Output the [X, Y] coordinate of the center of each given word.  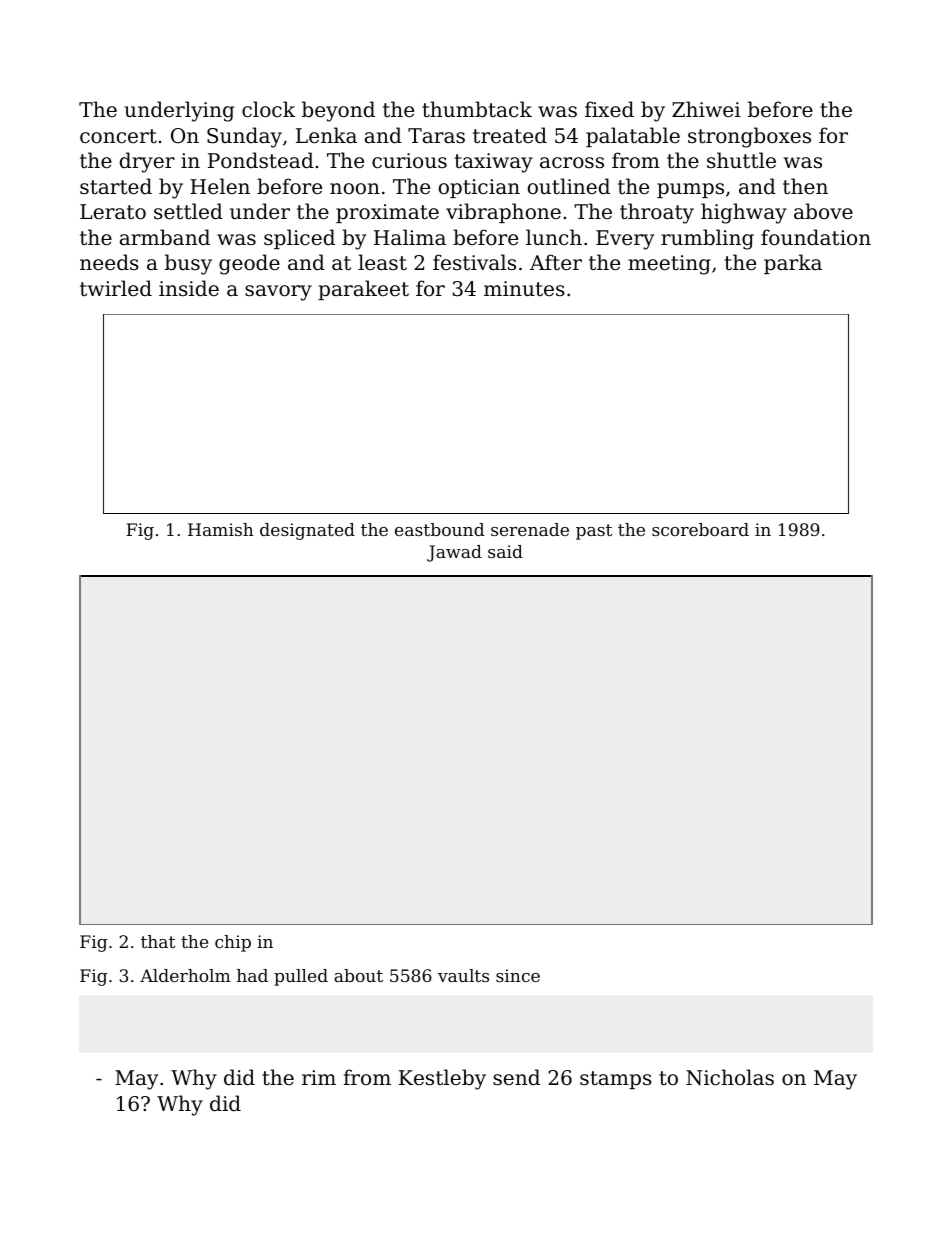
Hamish [221, 529]
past [594, 532]
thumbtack [477, 109]
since [518, 975]
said [505, 551]
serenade [530, 529]
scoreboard [700, 529]
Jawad [454, 553]
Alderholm [185, 975]
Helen [220, 186]
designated [307, 531]
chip [233, 943]
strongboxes [749, 137]
